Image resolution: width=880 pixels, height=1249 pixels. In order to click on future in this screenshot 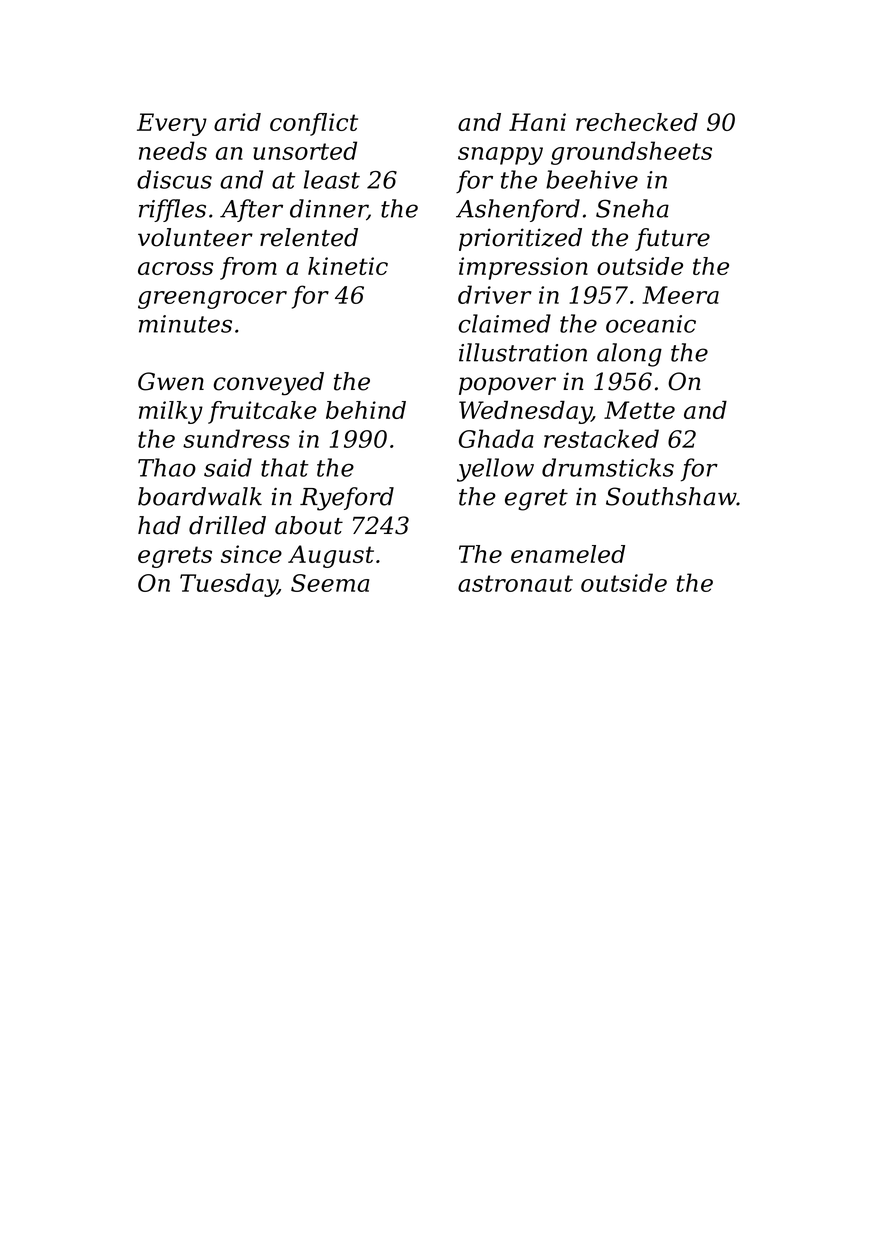, I will do `click(672, 239)`.
